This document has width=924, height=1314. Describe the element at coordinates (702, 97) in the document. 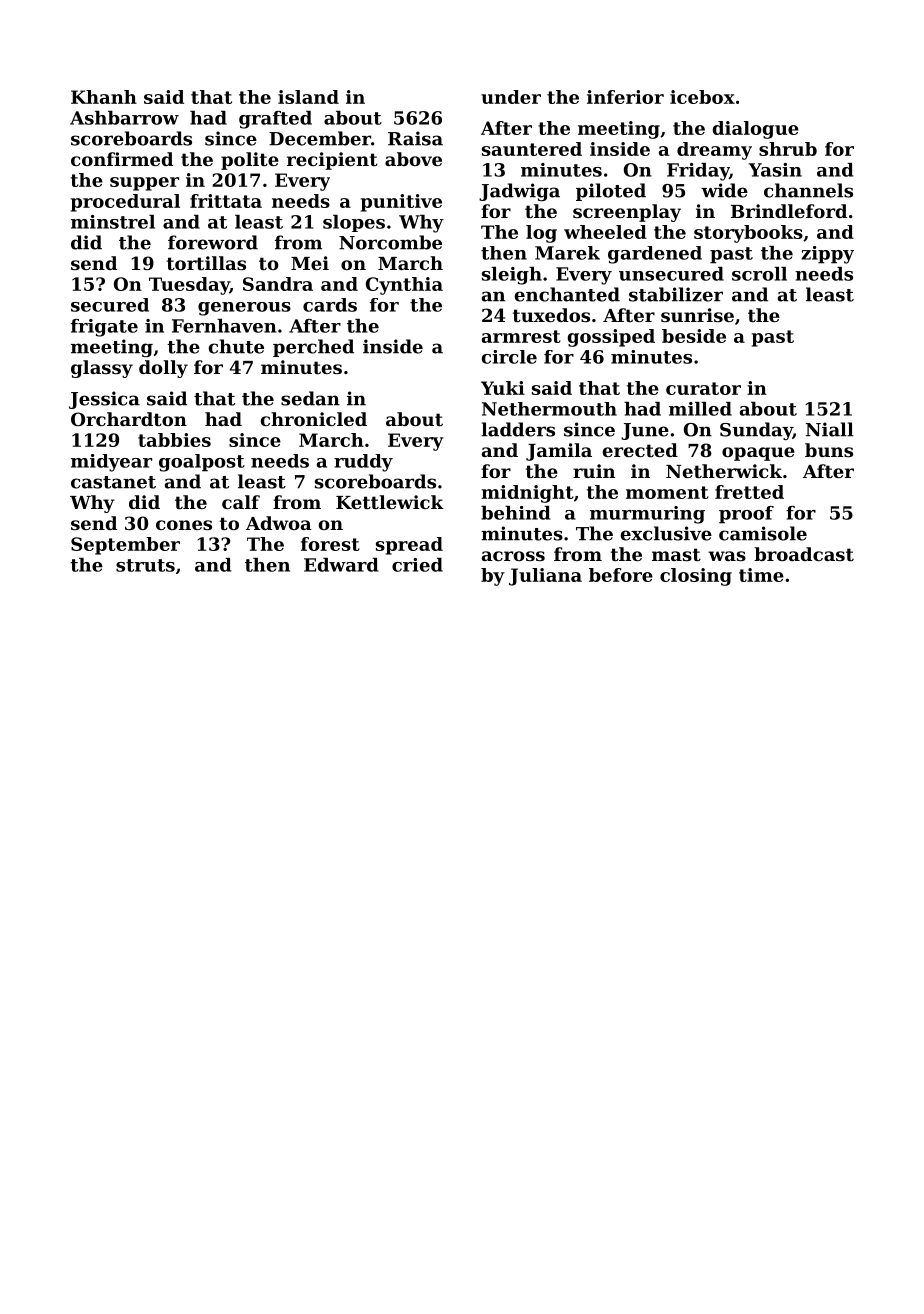

I see `icebox` at that location.
